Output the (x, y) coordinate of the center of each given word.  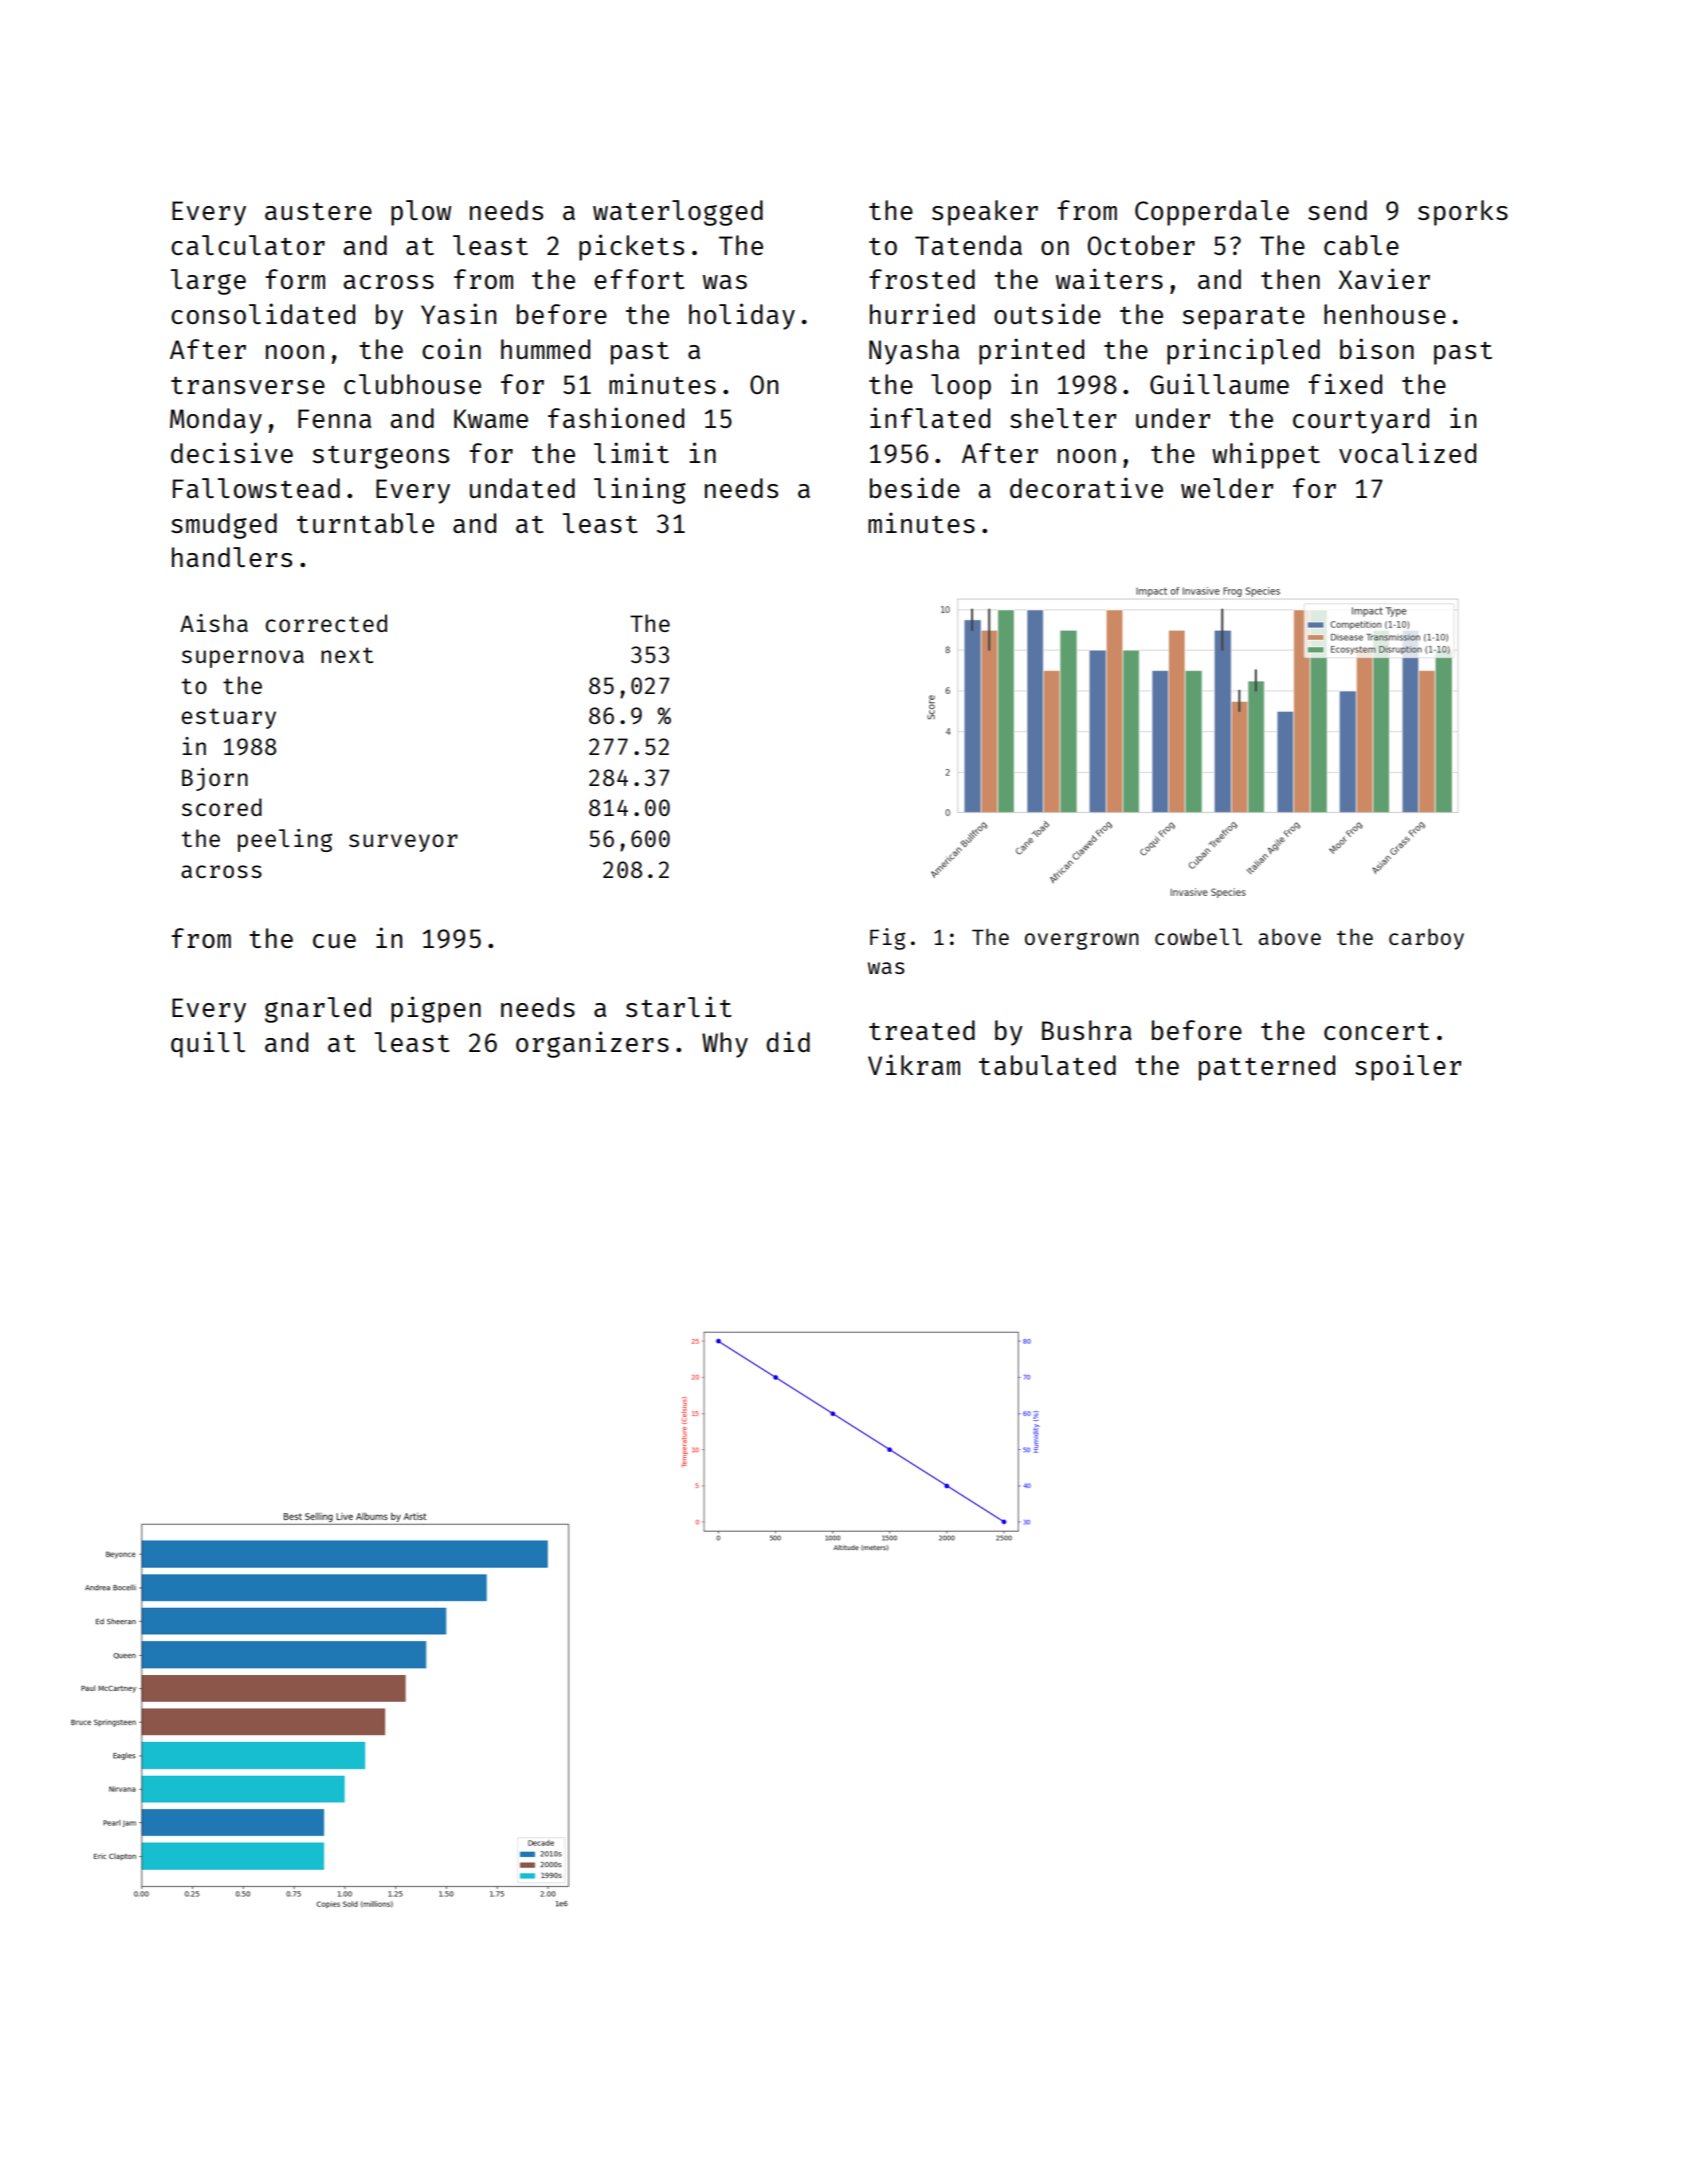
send (1337, 210)
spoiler (1408, 1067)
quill (208, 1044)
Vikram (914, 1064)
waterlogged (678, 213)
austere (318, 211)
